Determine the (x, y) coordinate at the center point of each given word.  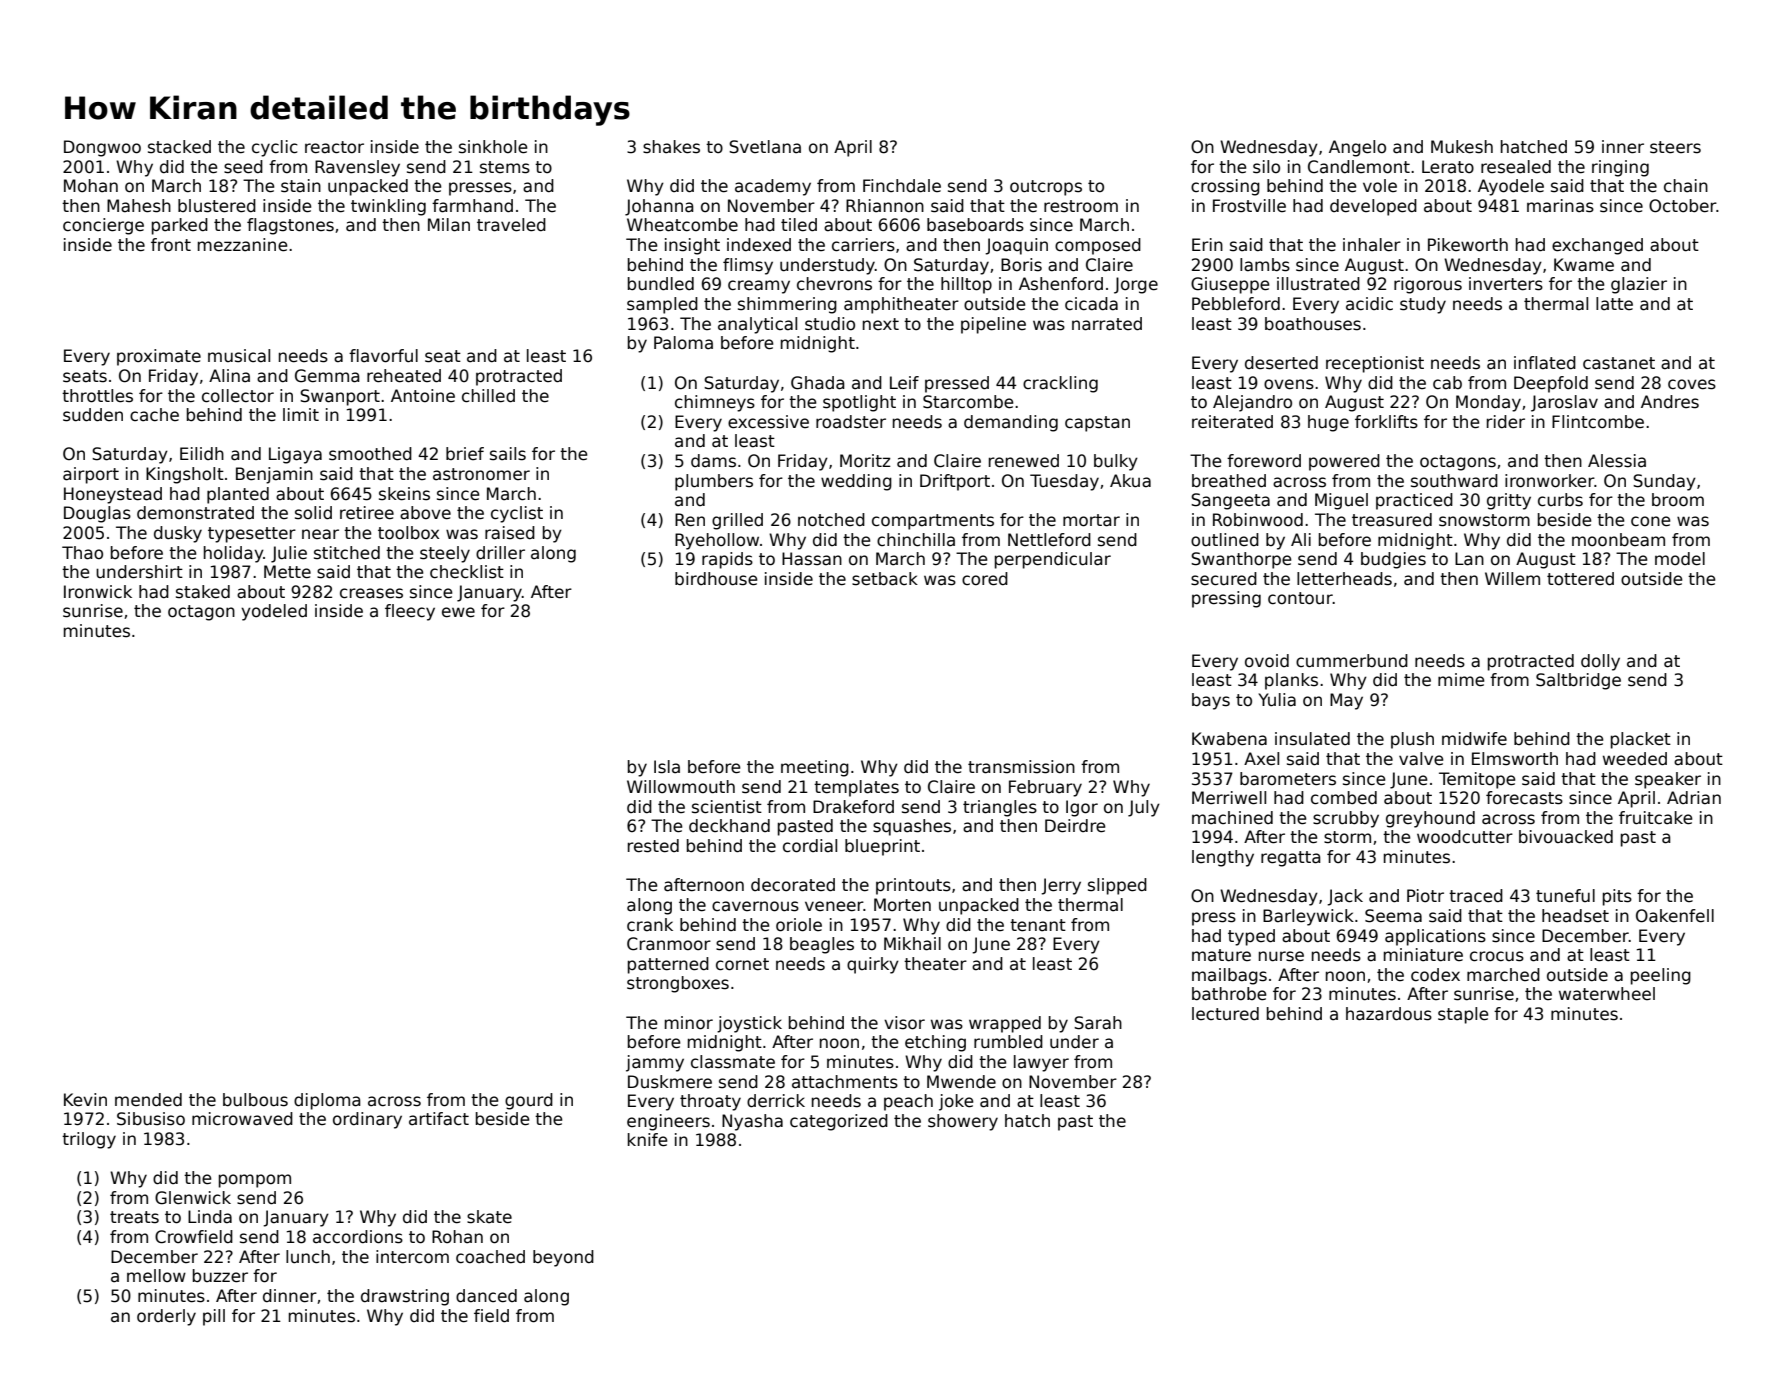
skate (489, 1217)
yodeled (274, 612)
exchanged (1597, 246)
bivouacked (1566, 837)
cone (1651, 521)
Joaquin (1016, 246)
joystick (749, 1024)
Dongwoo (102, 148)
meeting (815, 768)
